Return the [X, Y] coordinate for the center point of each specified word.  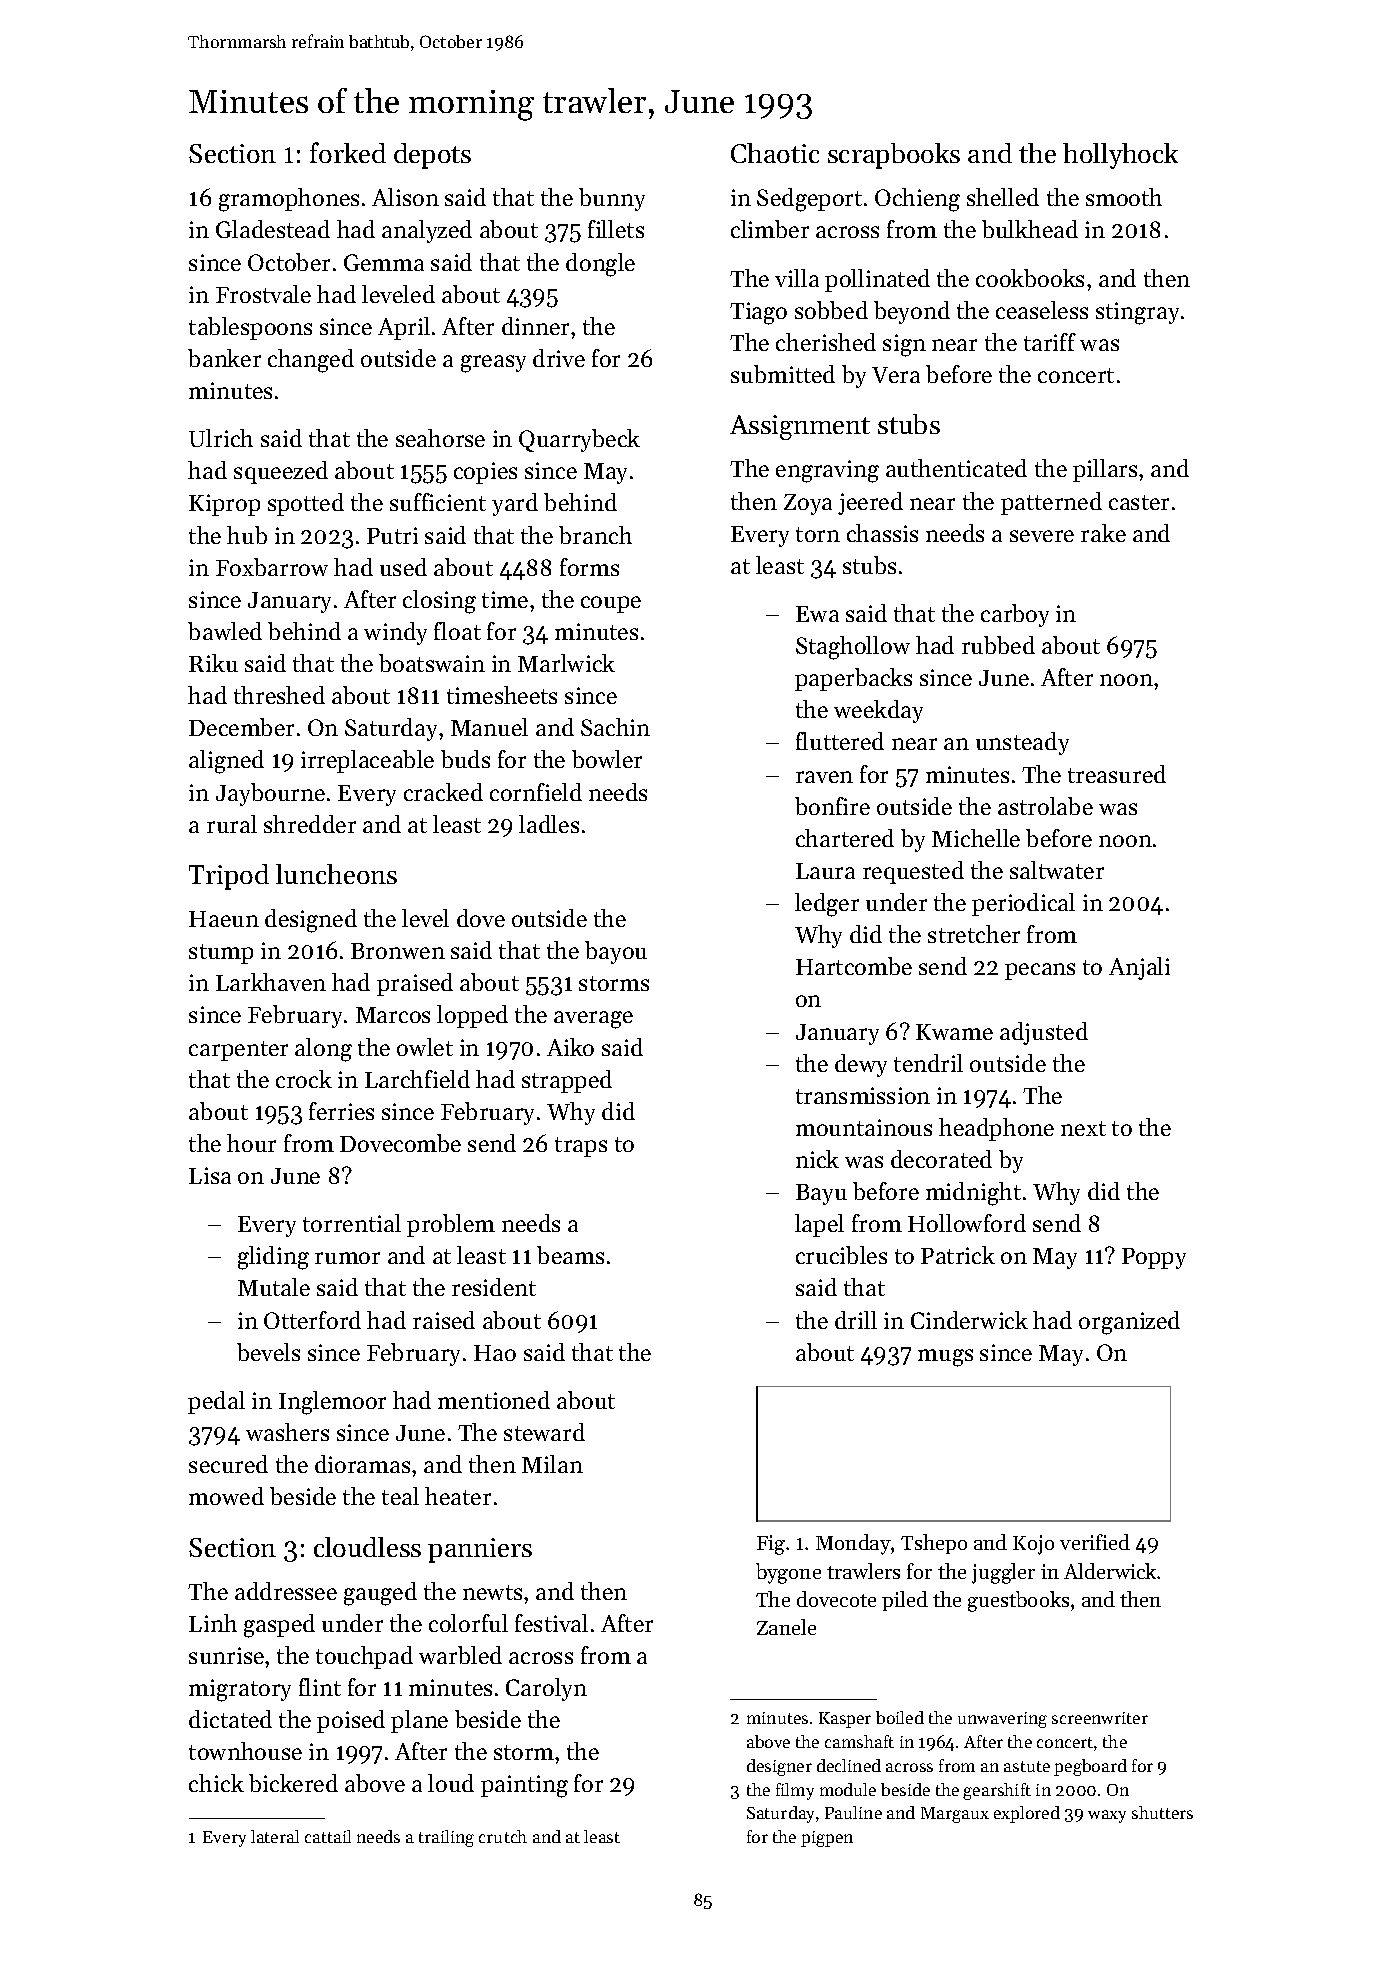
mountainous [864, 1127]
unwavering [1002, 1720]
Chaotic [775, 153]
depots [432, 156]
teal [400, 1496]
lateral [275, 1836]
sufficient [438, 502]
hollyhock [1120, 156]
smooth [1124, 197]
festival [551, 1623]
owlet [425, 1047]
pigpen [827, 1839]
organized [1129, 1323]
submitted [783, 374]
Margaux [955, 1815]
